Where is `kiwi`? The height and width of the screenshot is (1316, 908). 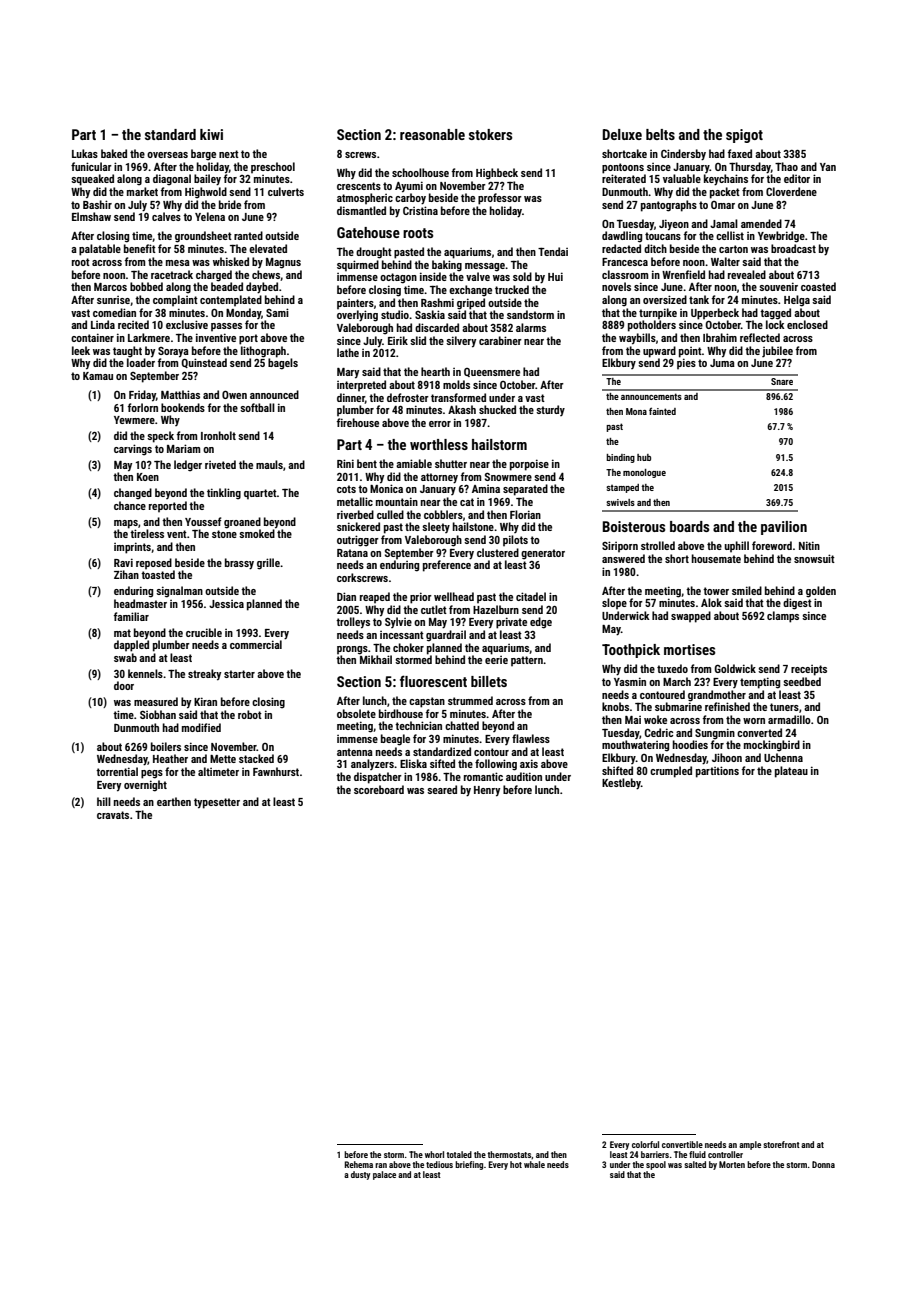
kiwi is located at coordinates (211, 134).
